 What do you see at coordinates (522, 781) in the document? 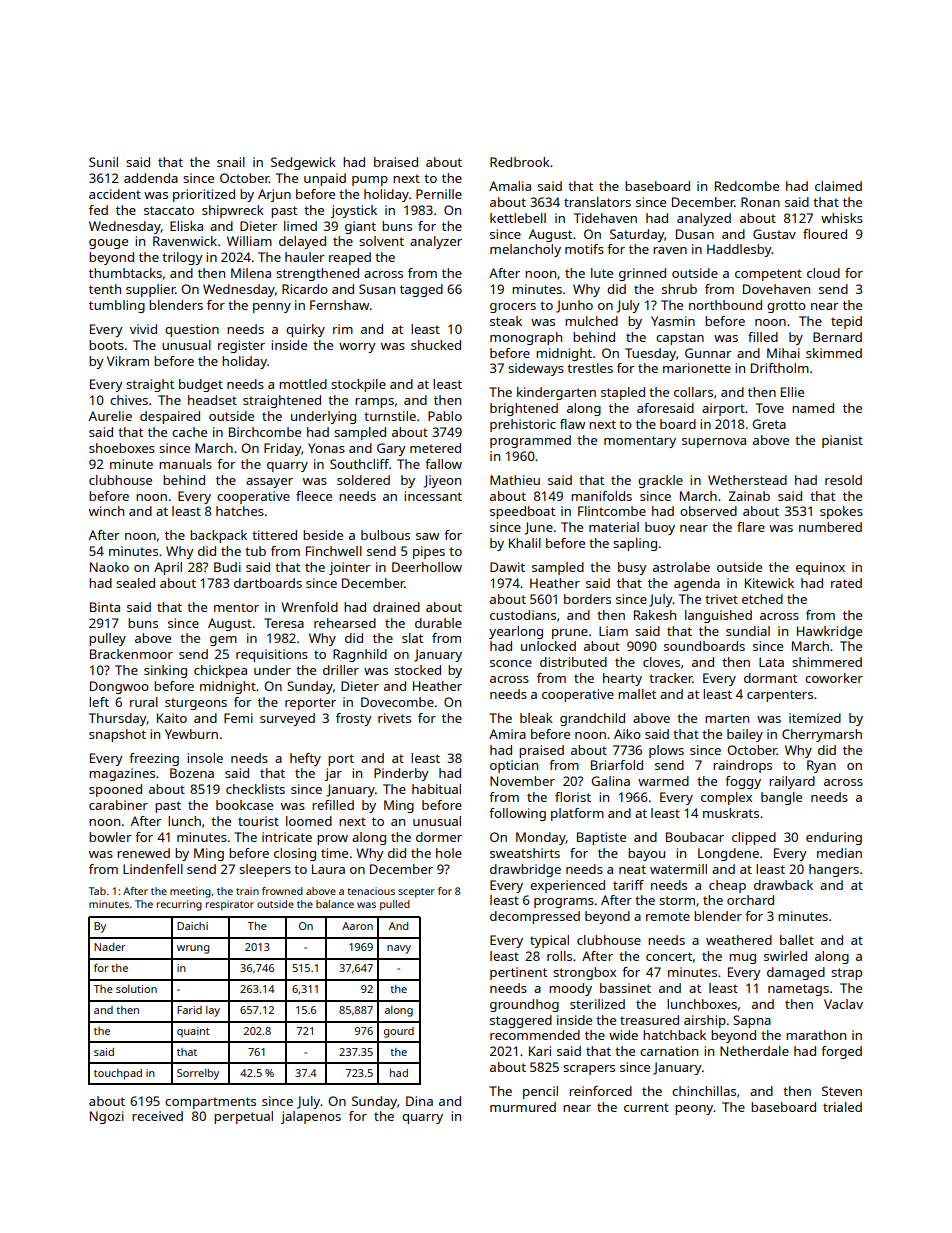
I see `November` at bounding box center [522, 781].
